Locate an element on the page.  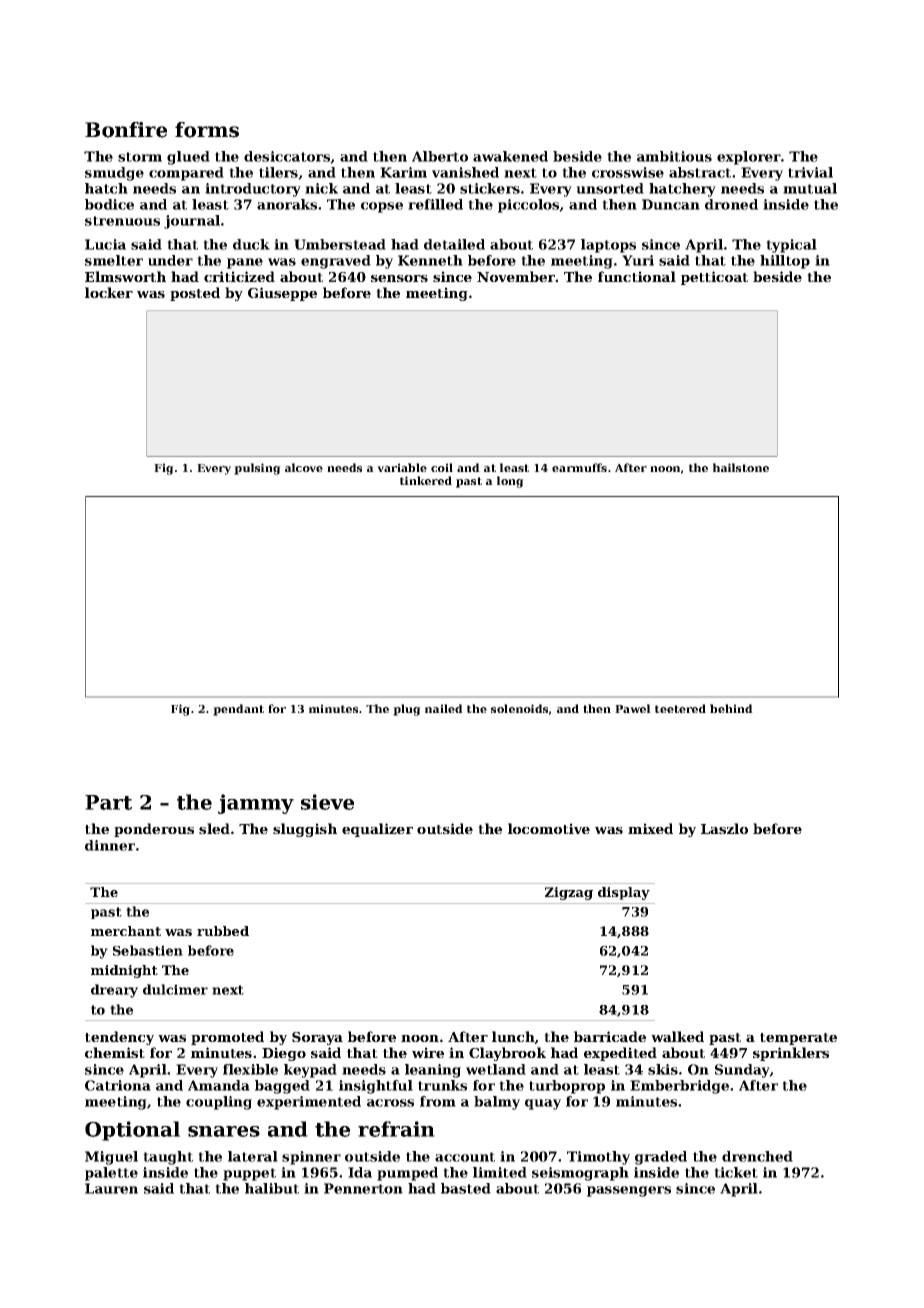
Lauren is located at coordinates (111, 1188).
